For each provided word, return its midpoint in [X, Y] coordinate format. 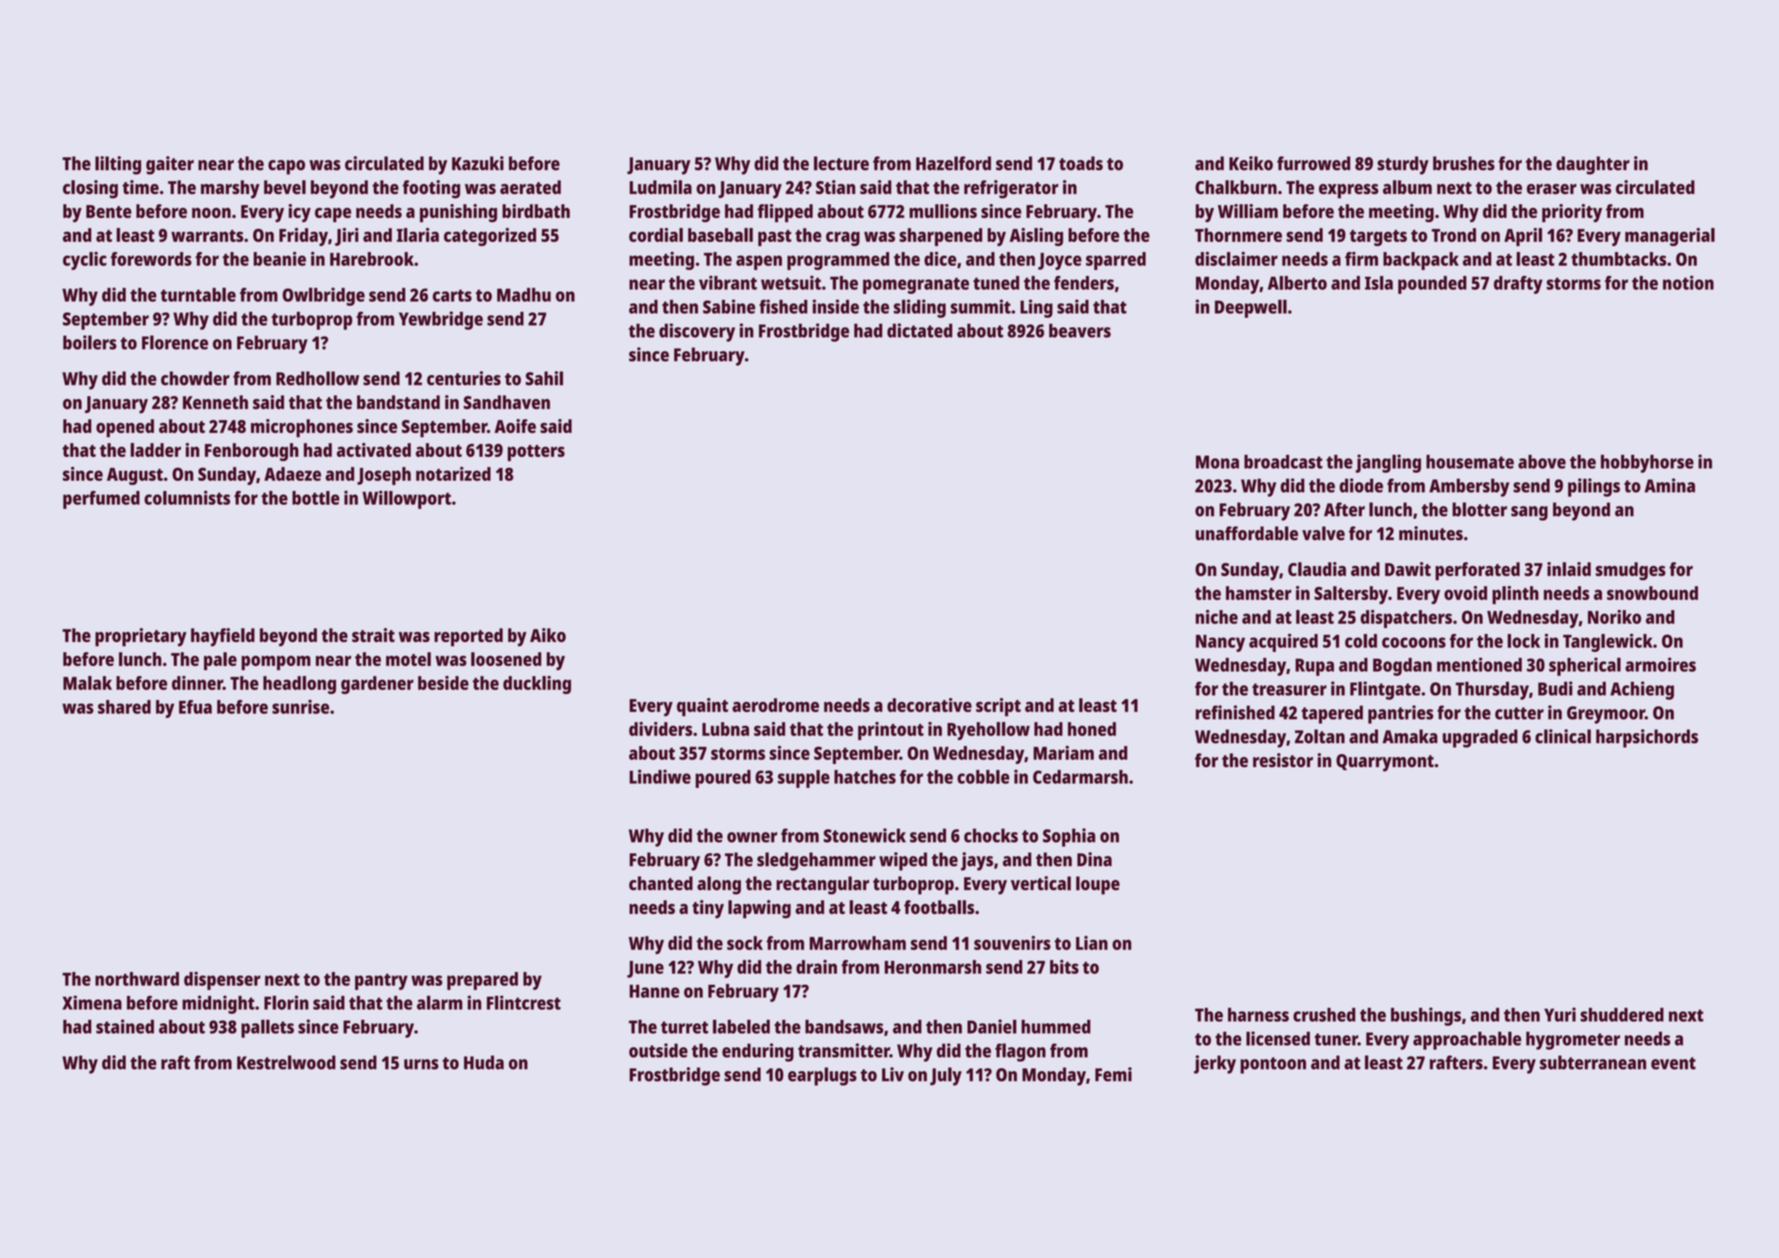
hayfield [223, 637]
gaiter [170, 165]
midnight [218, 1004]
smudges [1631, 571]
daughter [1593, 165]
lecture [841, 163]
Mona [1217, 462]
